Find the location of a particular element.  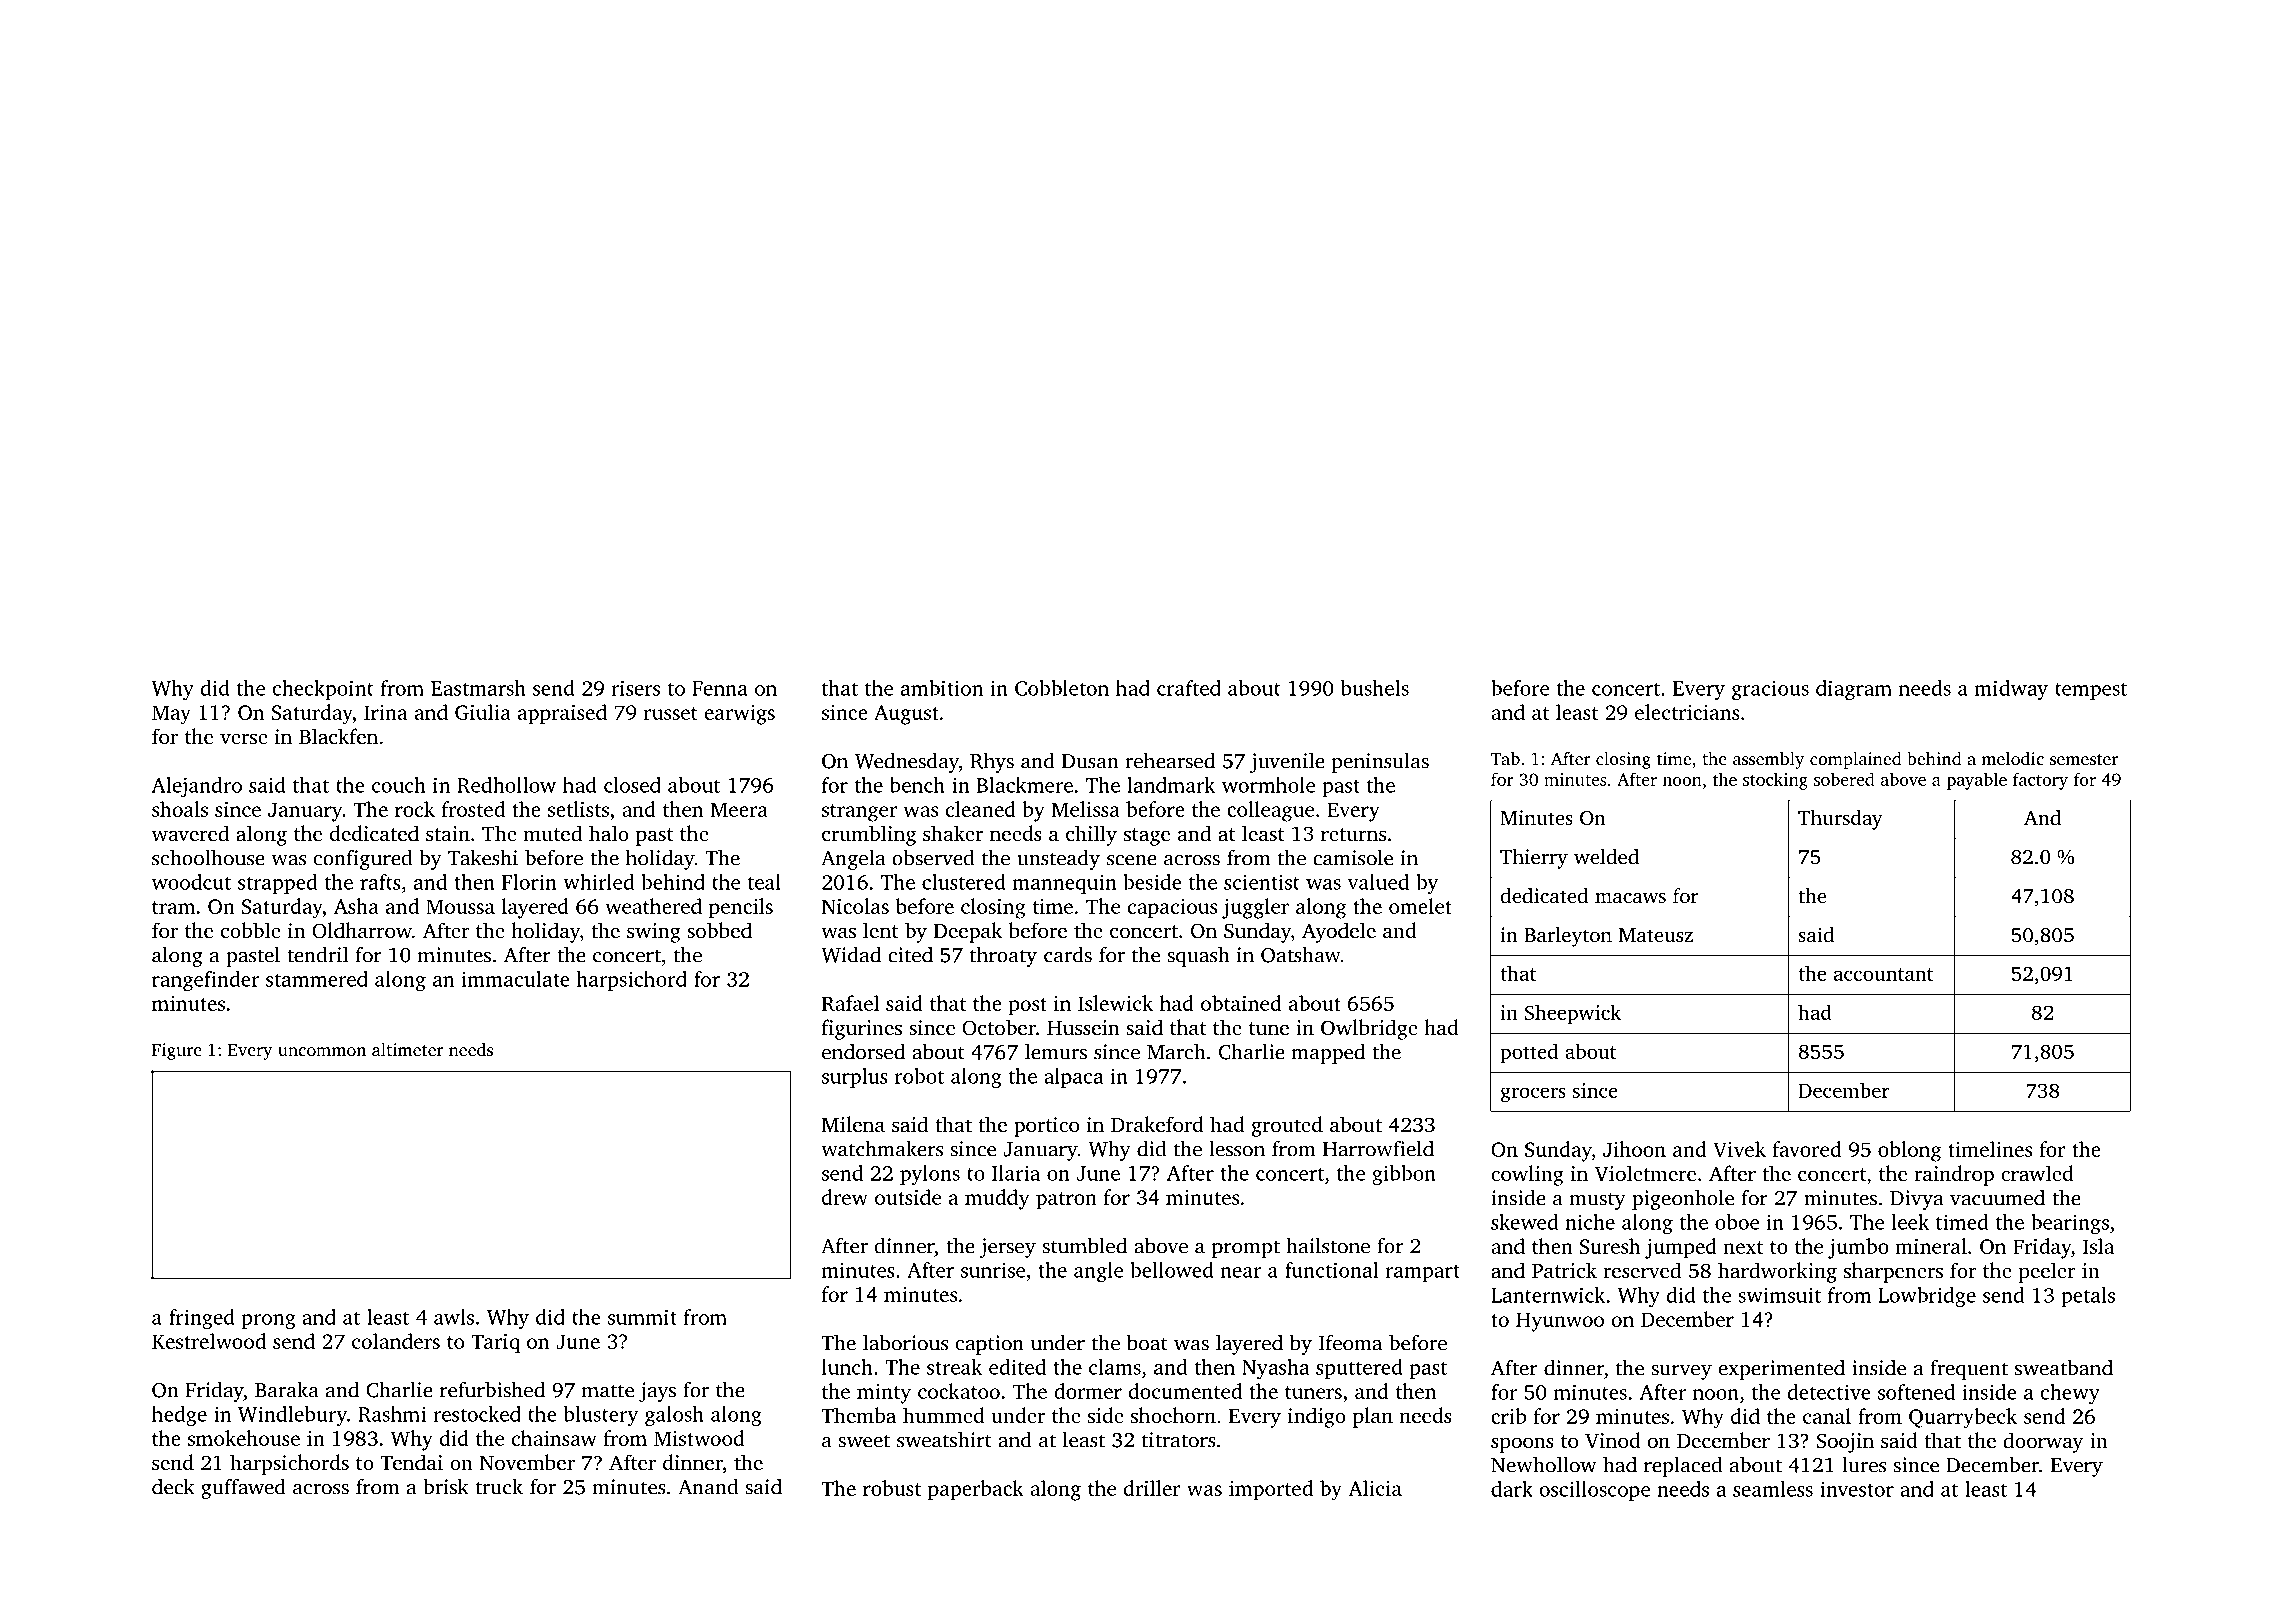

paperback is located at coordinates (976, 1490).
